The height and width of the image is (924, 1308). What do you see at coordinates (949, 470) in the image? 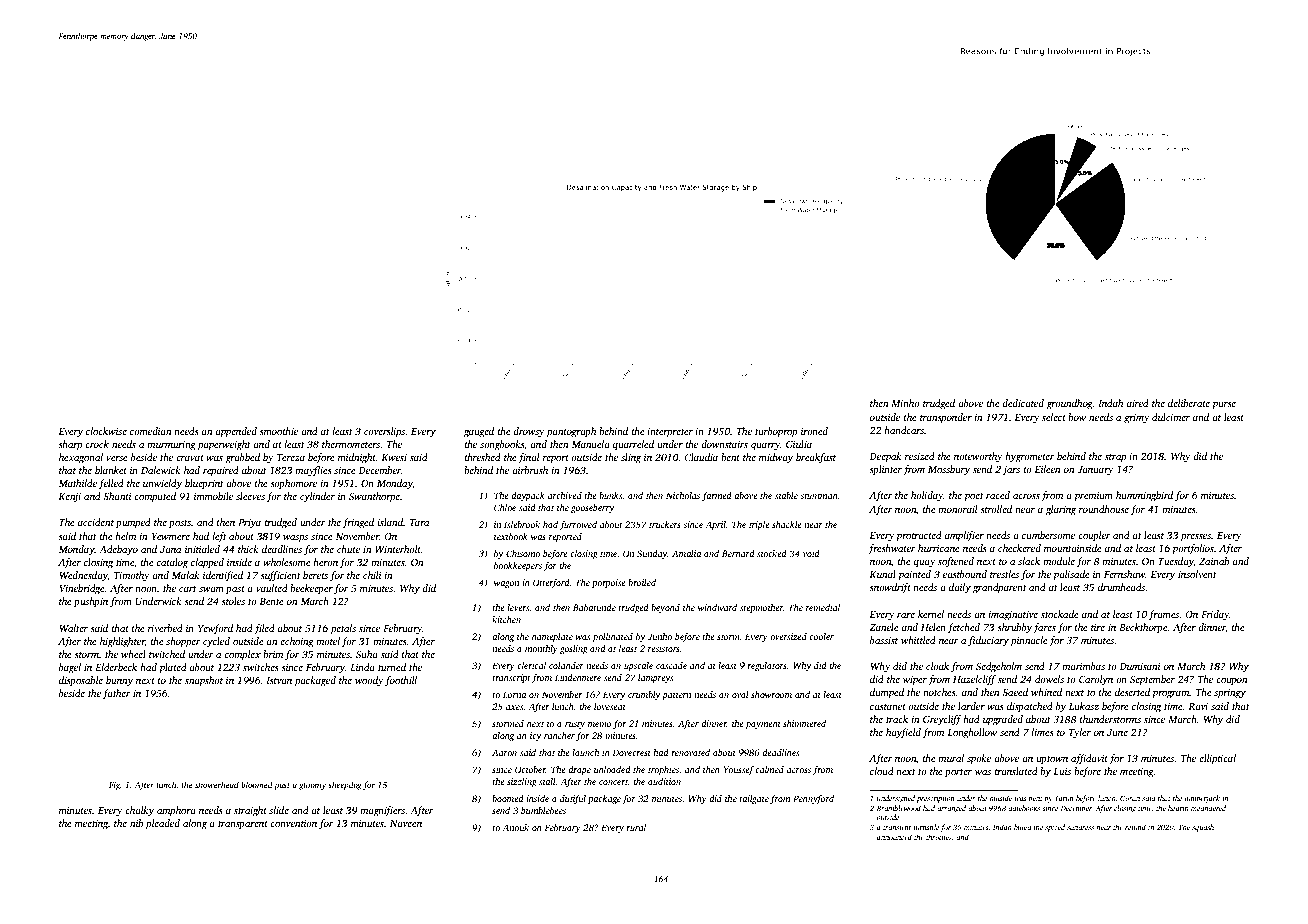
I see `Mossbury` at bounding box center [949, 470].
